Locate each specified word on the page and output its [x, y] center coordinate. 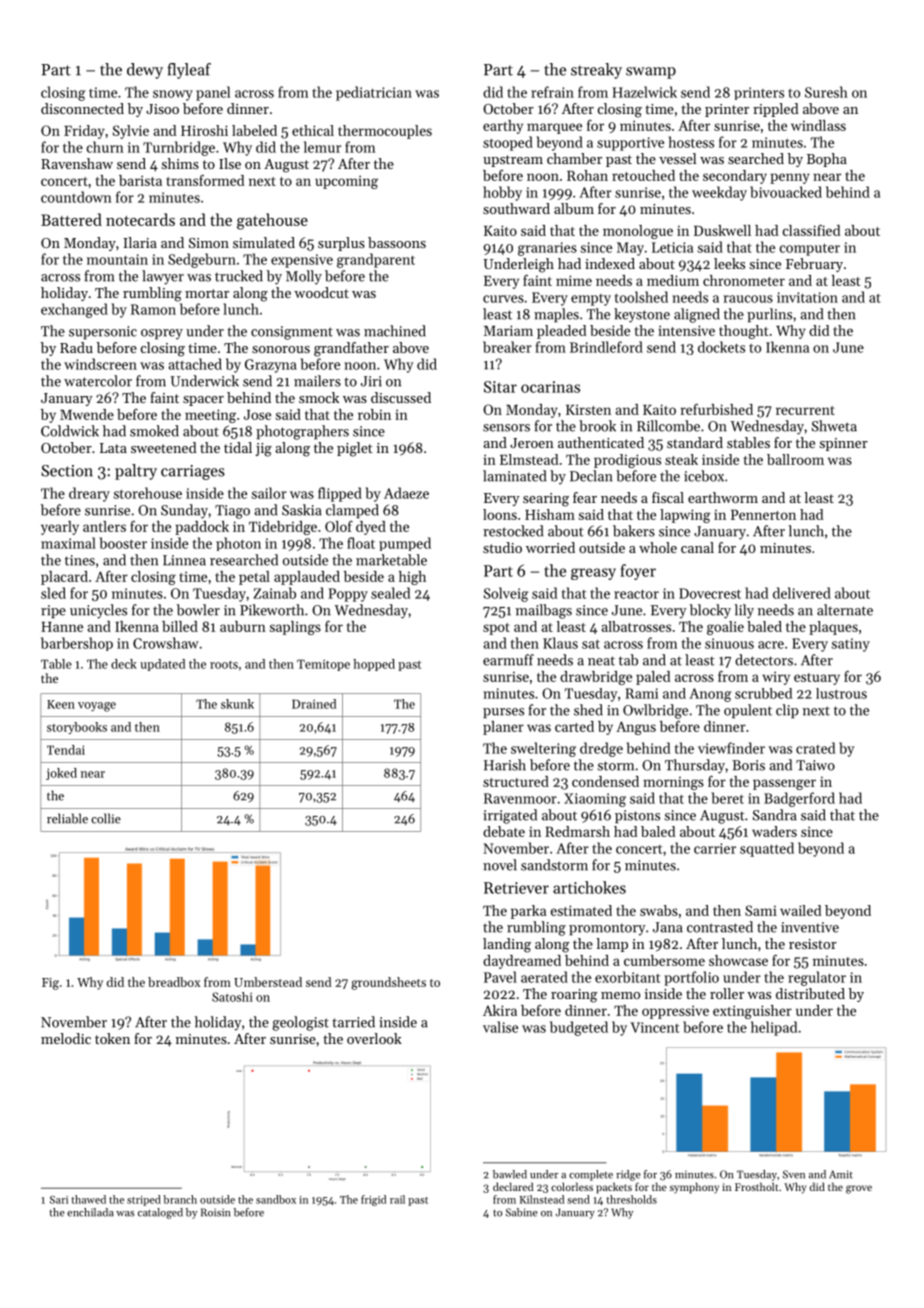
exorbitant [627, 977]
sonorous [281, 349]
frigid [373, 1200]
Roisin [215, 1212]
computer [810, 249]
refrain [552, 92]
